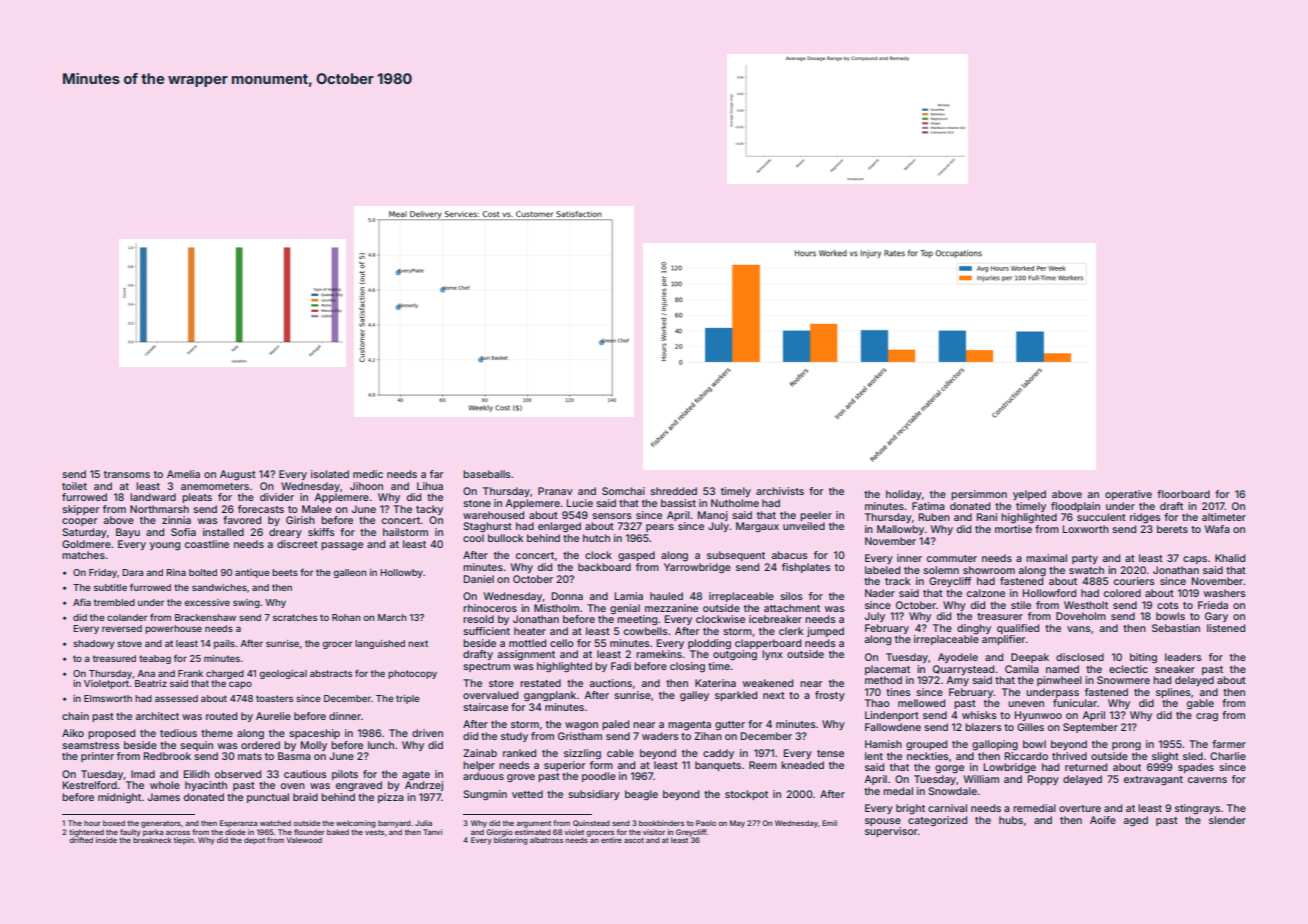 Image resolution: width=1308 pixels, height=924 pixels. Describe the element at coordinates (904, 495) in the screenshot. I see `holiday` at that location.
